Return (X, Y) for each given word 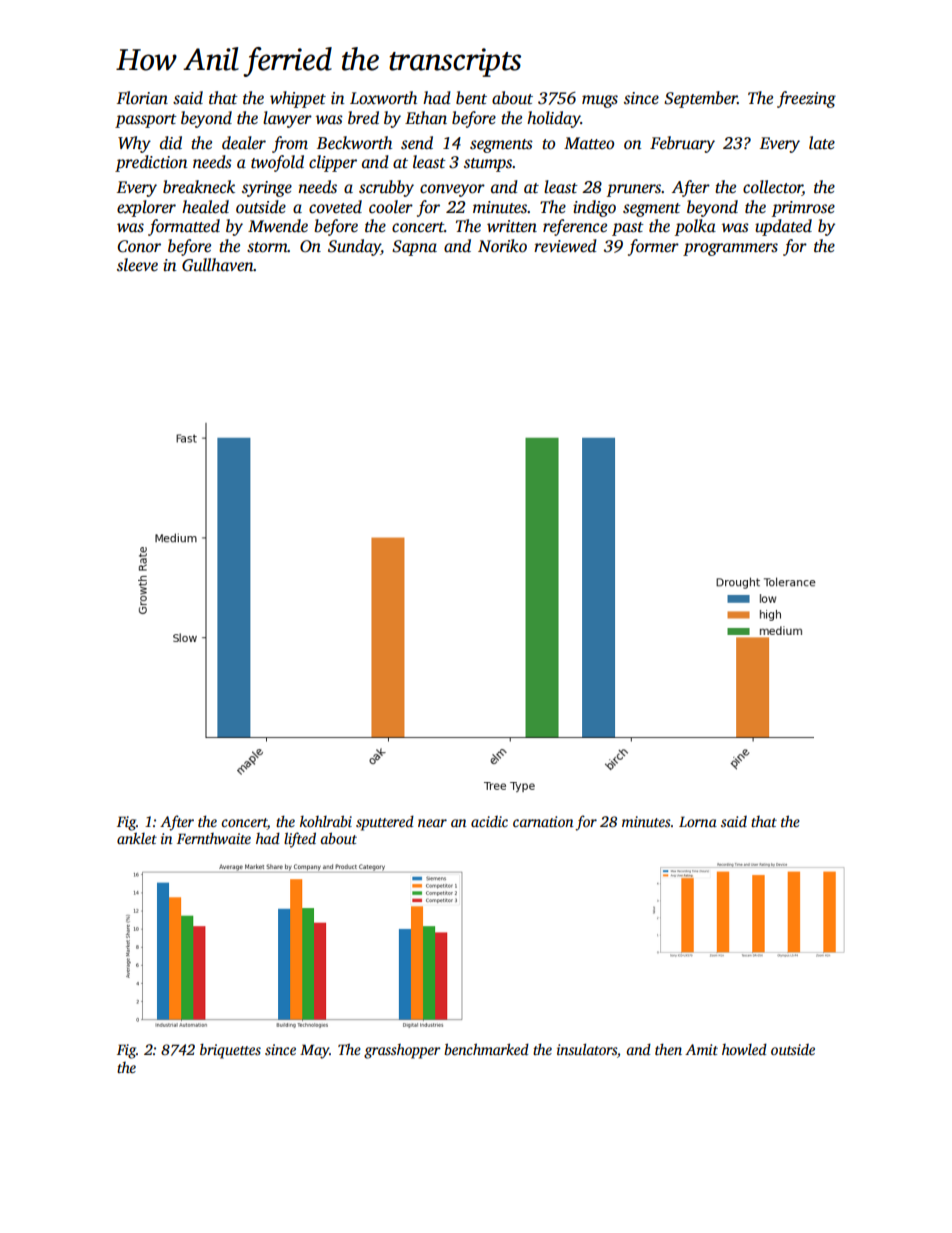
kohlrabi (326, 821)
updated (783, 227)
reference (575, 227)
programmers (730, 249)
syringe (267, 189)
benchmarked (486, 1049)
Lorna (698, 821)
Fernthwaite (214, 838)
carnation (543, 821)
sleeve (137, 265)
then (668, 1049)
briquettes (230, 1051)
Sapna (414, 248)
